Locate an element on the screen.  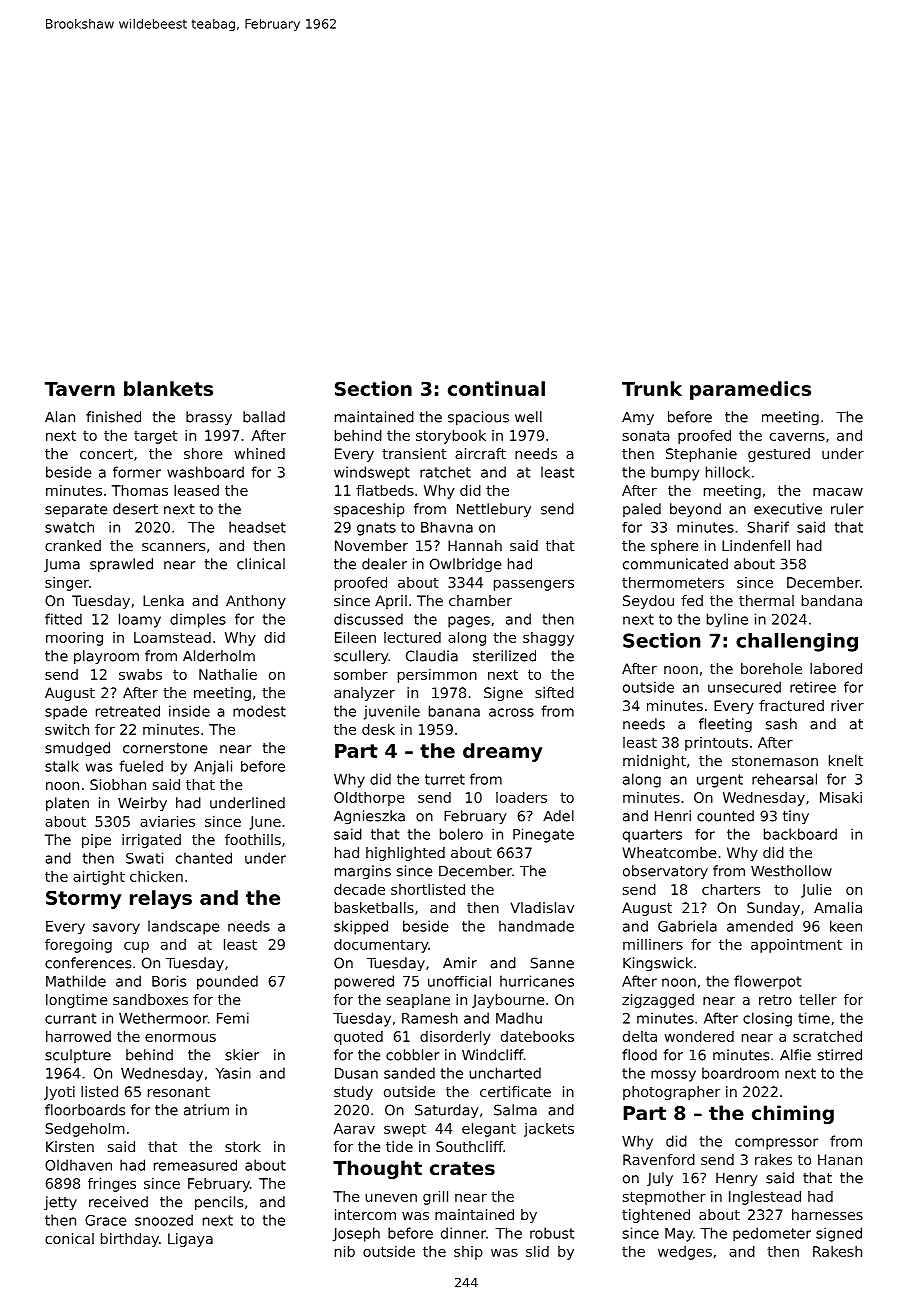
Ligaya is located at coordinates (190, 1240).
